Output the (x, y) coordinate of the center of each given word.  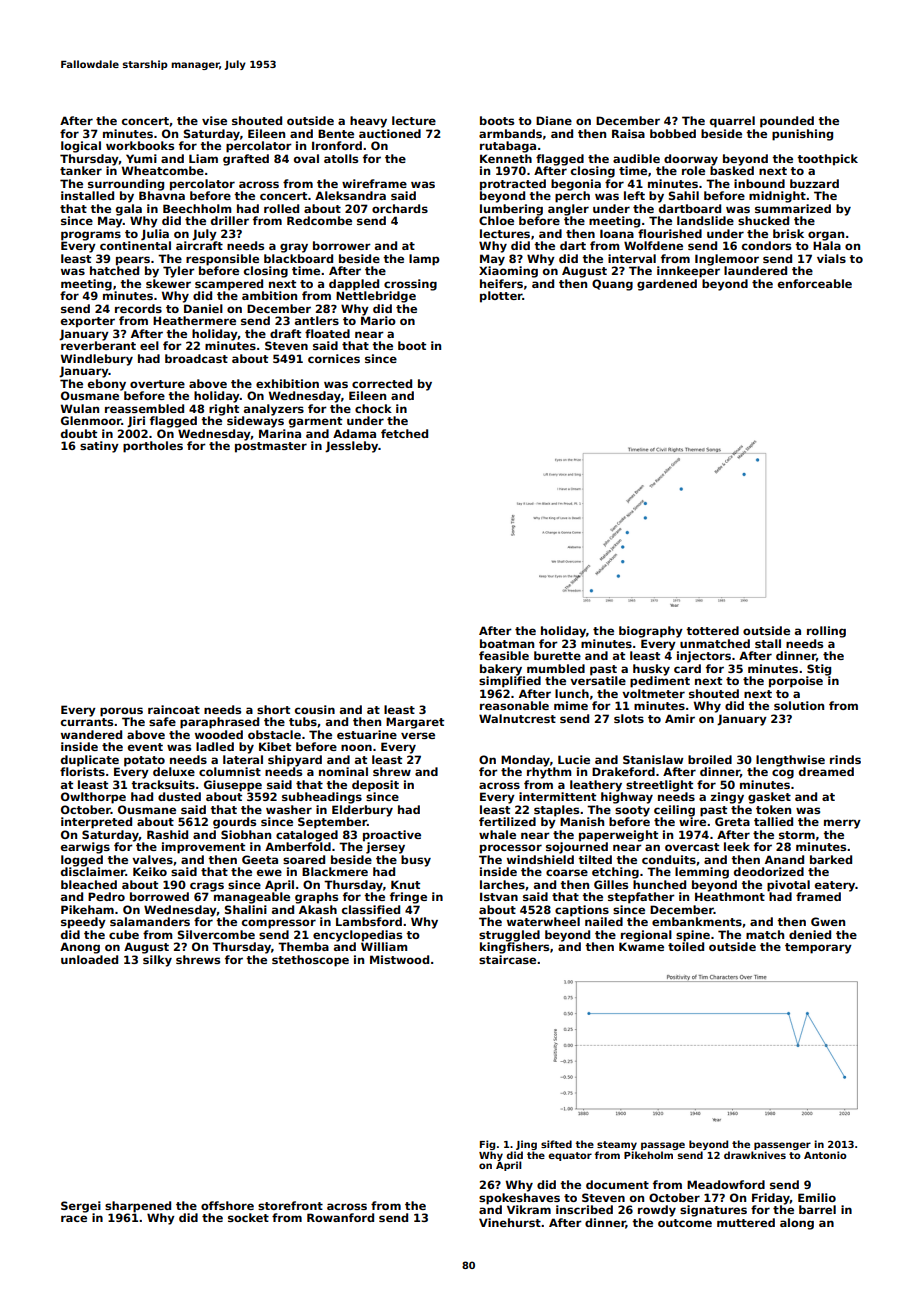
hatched (114, 270)
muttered (746, 1222)
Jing (526, 1145)
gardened (667, 285)
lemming (702, 873)
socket (248, 1217)
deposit (375, 786)
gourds (234, 823)
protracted (513, 185)
